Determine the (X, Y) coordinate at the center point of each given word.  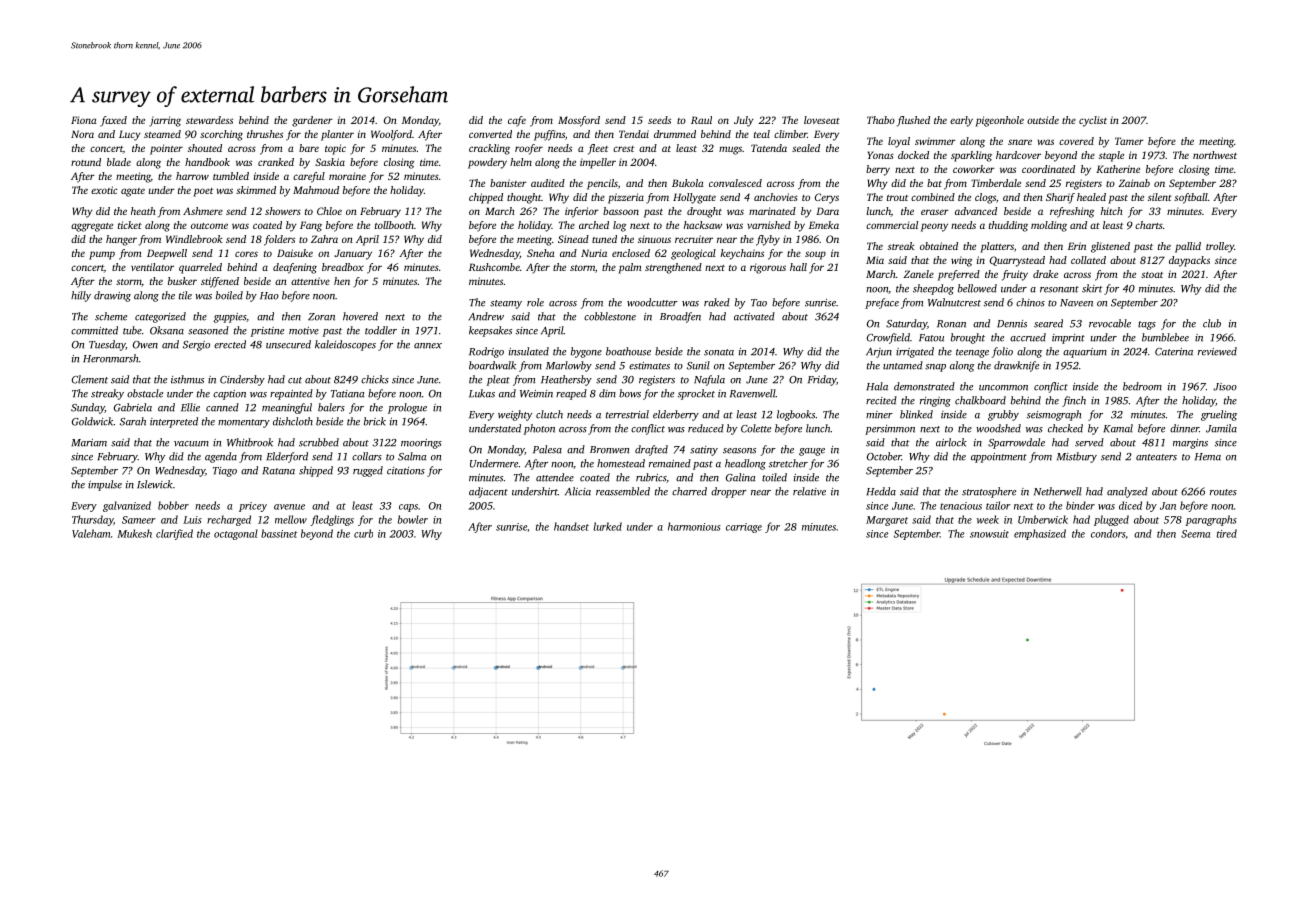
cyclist (1093, 121)
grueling (1219, 415)
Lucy (130, 135)
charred (689, 491)
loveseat (822, 120)
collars (367, 456)
